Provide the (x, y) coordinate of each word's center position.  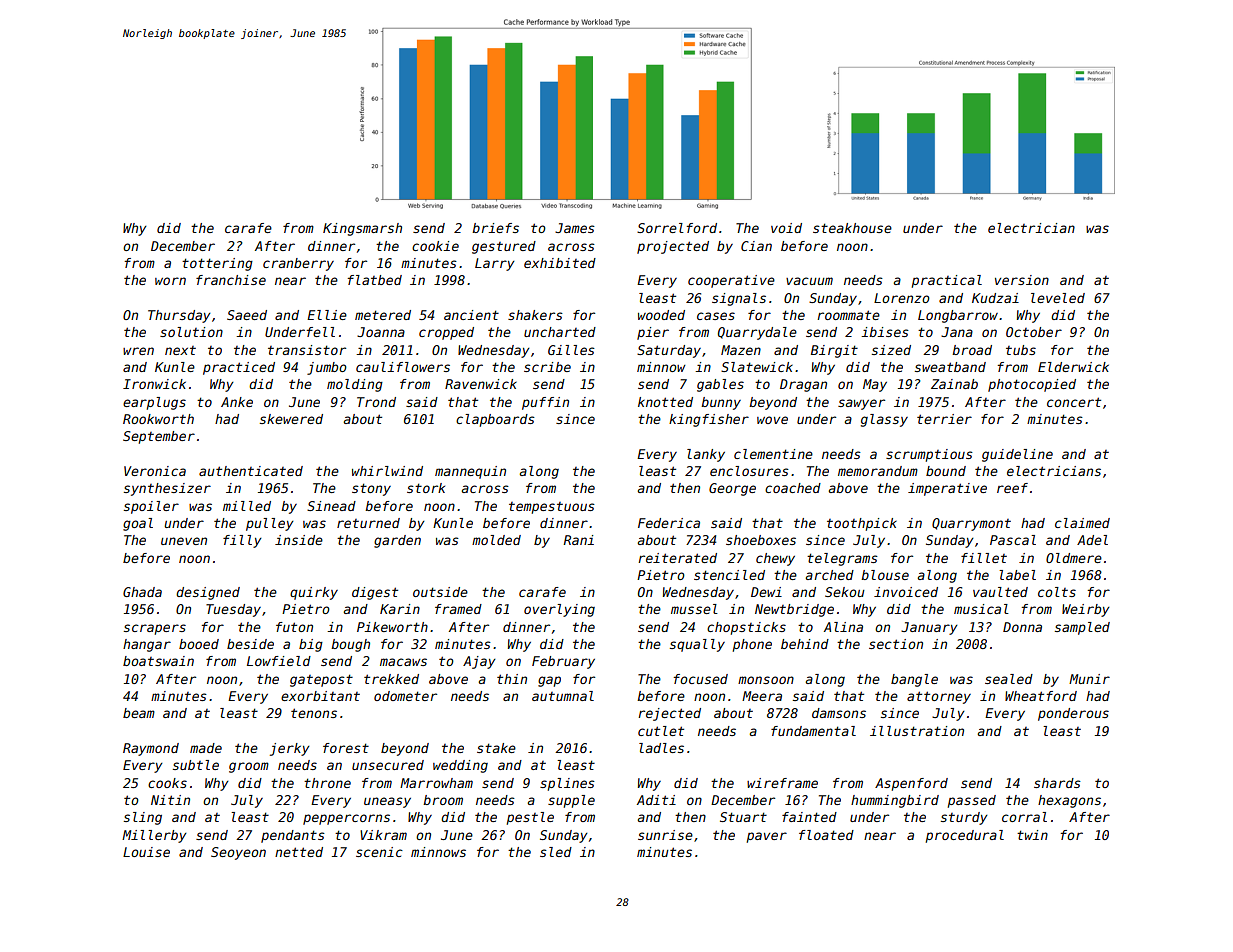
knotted (665, 402)
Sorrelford (677, 228)
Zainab (954, 384)
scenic (379, 852)
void (786, 228)
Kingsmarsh (362, 229)
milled (247, 506)
